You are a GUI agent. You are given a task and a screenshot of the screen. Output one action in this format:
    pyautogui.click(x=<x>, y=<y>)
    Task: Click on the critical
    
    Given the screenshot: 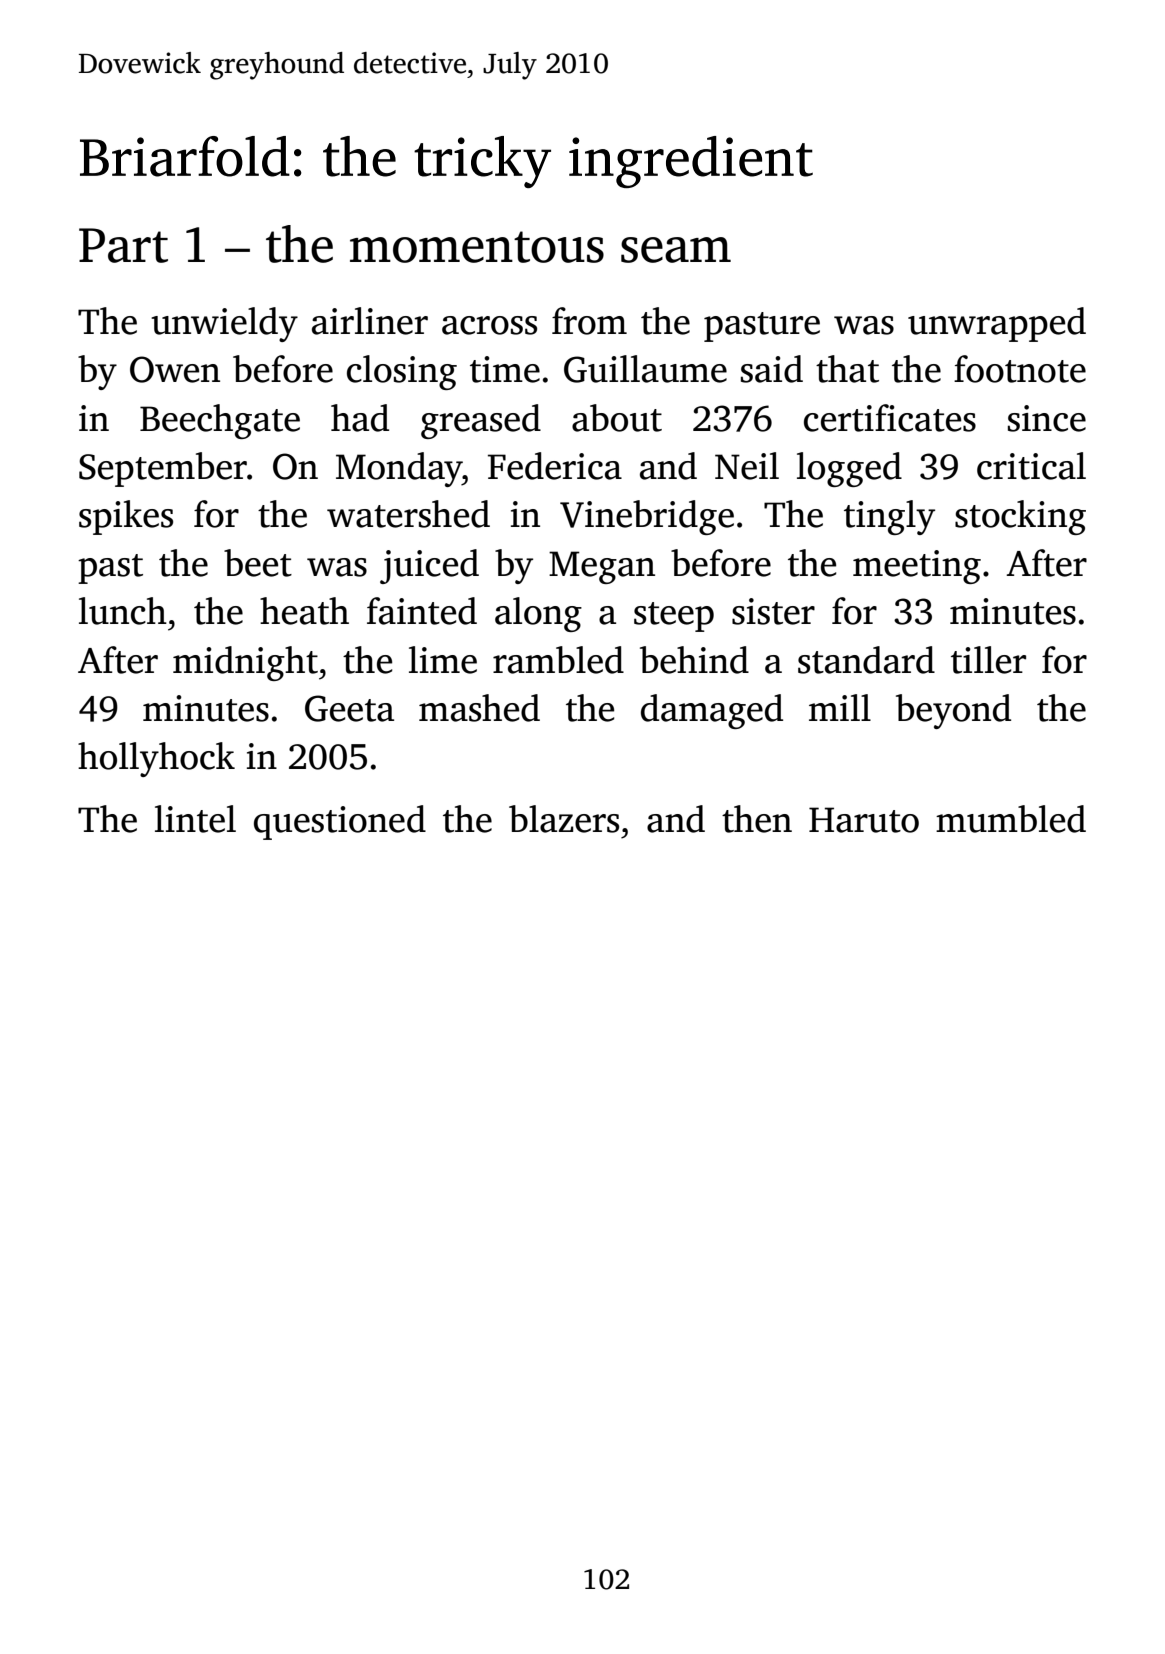 What is the action you would take?
    pyautogui.click(x=1031, y=466)
